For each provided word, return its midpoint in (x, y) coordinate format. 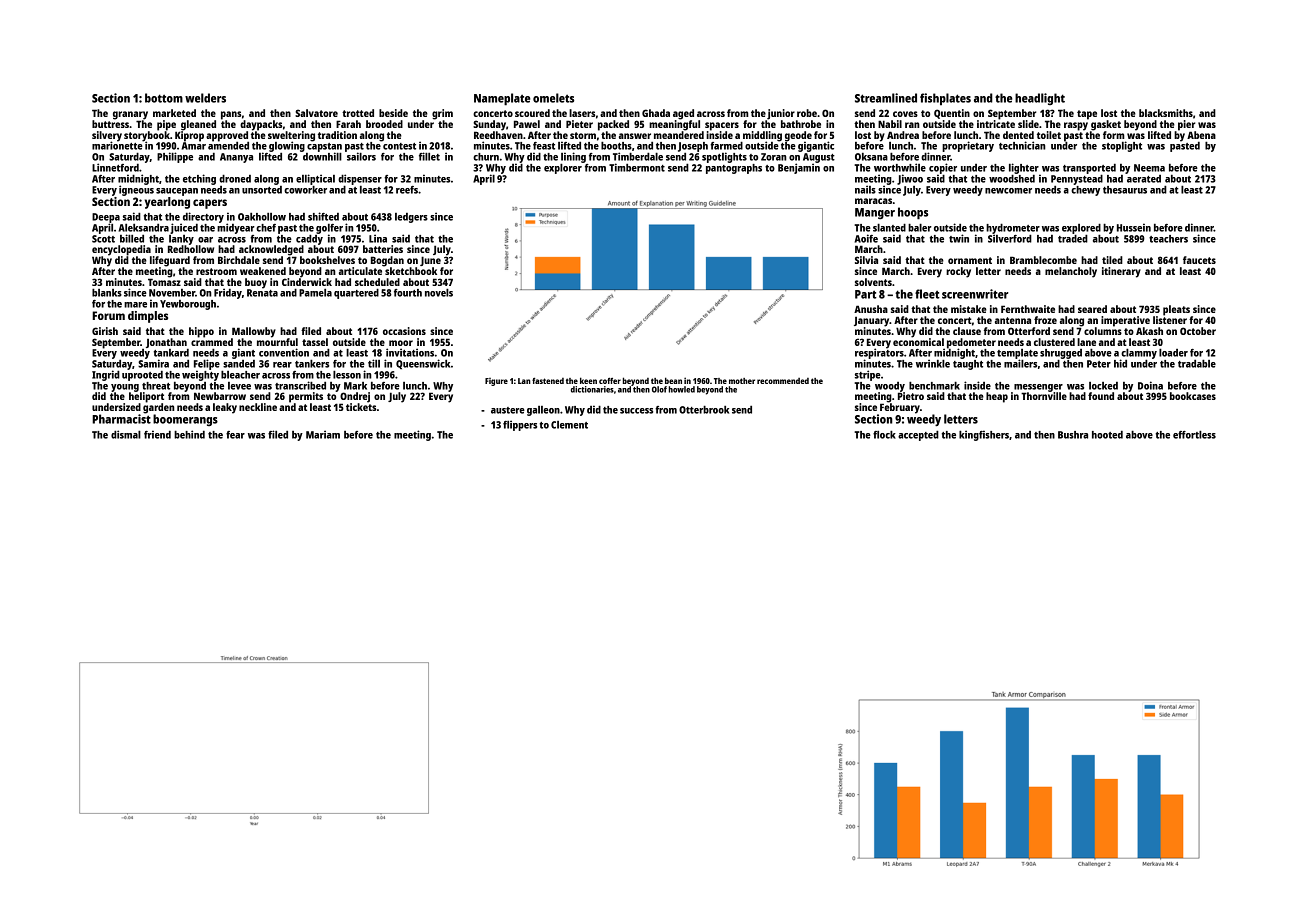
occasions (404, 331)
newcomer (1008, 191)
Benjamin (799, 168)
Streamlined (886, 98)
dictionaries (592, 389)
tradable (1197, 364)
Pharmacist (121, 419)
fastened (548, 381)
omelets (553, 98)
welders (205, 98)
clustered (1054, 342)
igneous (136, 190)
